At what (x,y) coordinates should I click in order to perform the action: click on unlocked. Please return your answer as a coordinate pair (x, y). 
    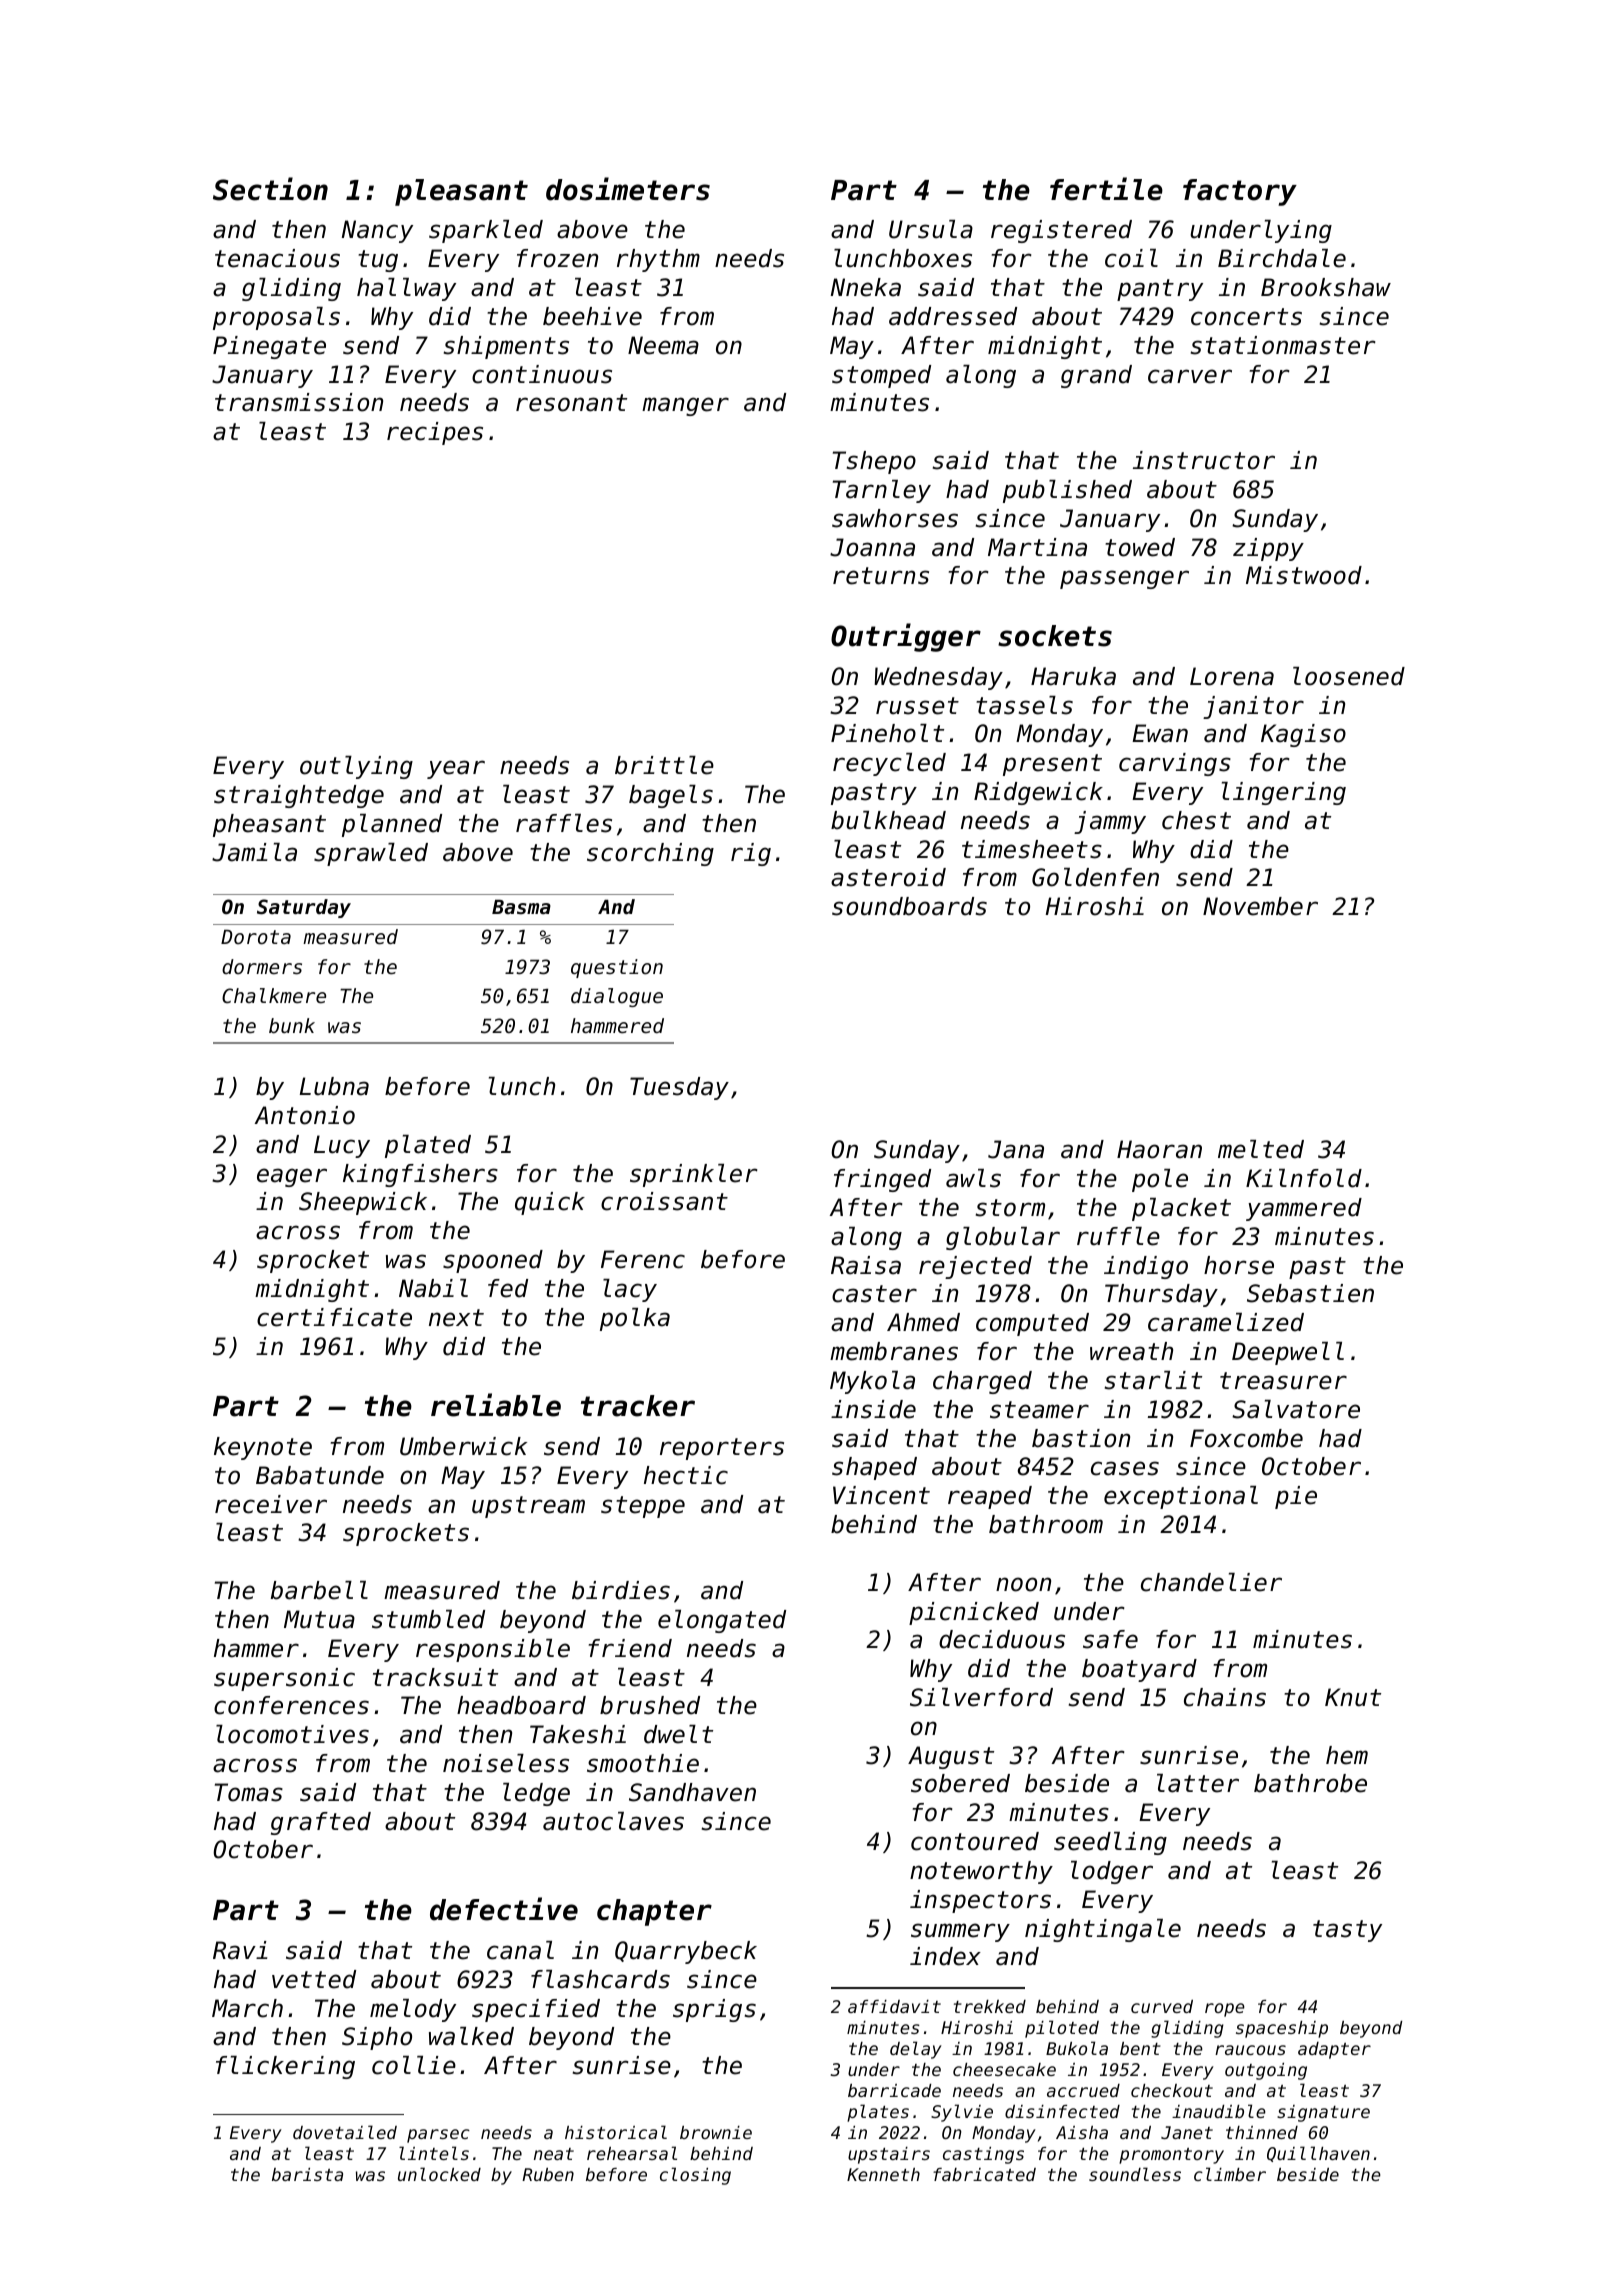
    Looking at the image, I should click on (439, 2174).
